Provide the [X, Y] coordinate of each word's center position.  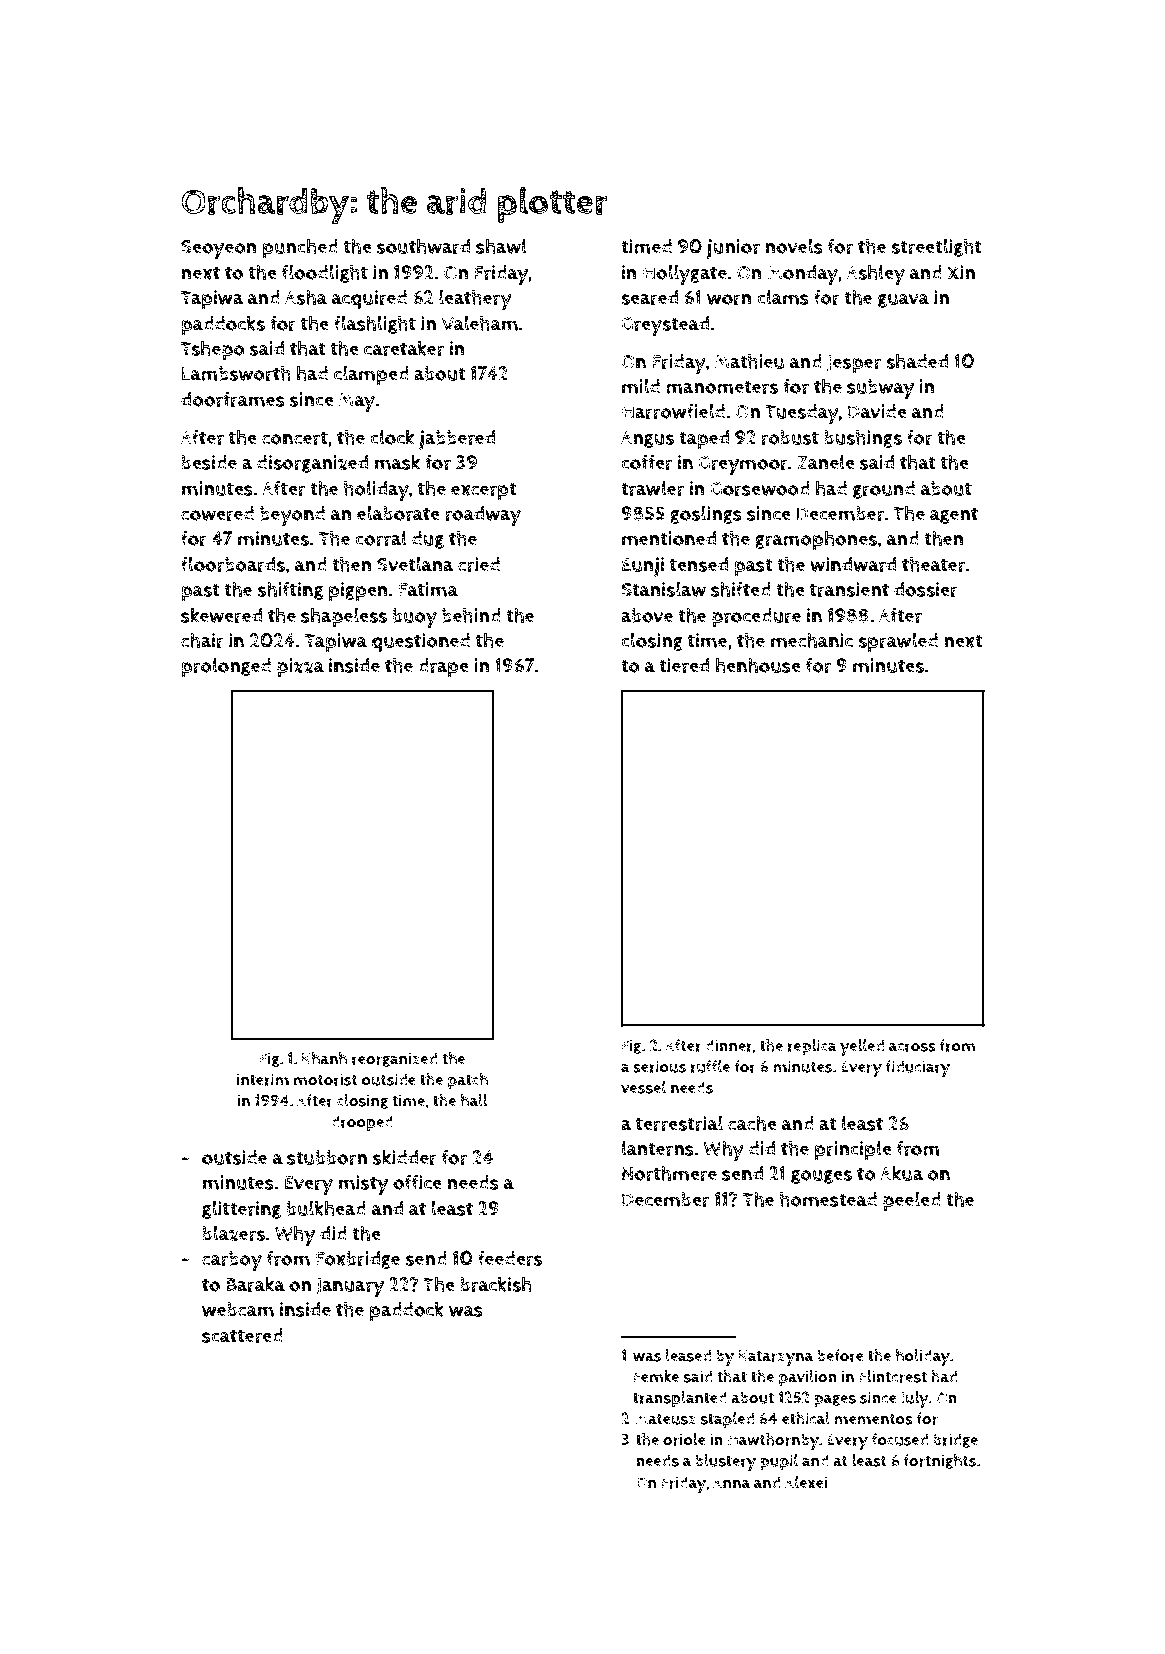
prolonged [226, 667]
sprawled [898, 642]
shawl [501, 246]
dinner [728, 1045]
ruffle [710, 1066]
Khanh [324, 1058]
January [350, 1287]
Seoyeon [219, 249]
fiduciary [917, 1068]
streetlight [936, 247]
